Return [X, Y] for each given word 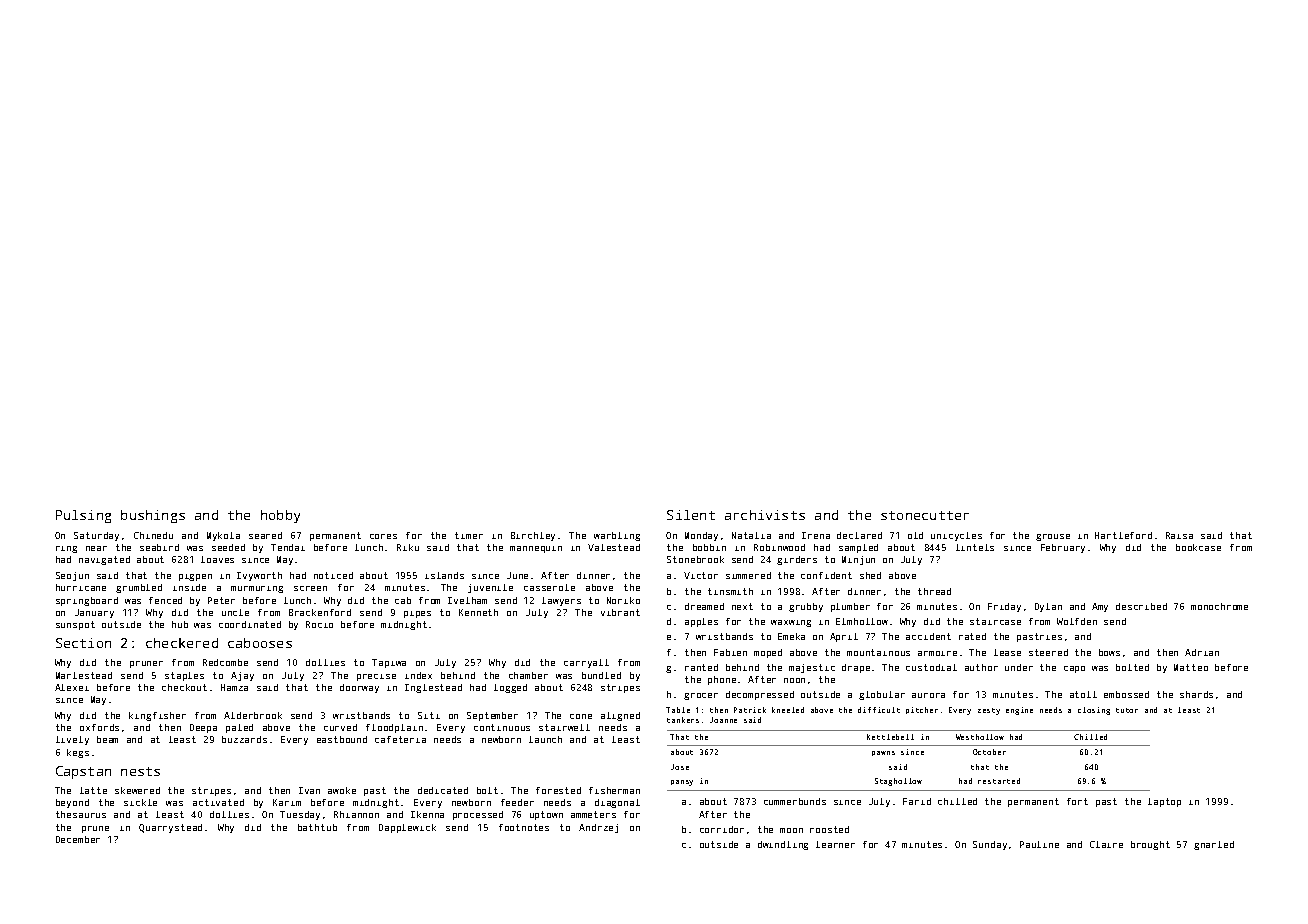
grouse [1053, 537]
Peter [221, 600]
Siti [429, 715]
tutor [1127, 710]
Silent [691, 515]
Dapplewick [407, 828]
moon [791, 830]
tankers [683, 720]
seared [265, 535]
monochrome [1219, 606]
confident [826, 575]
